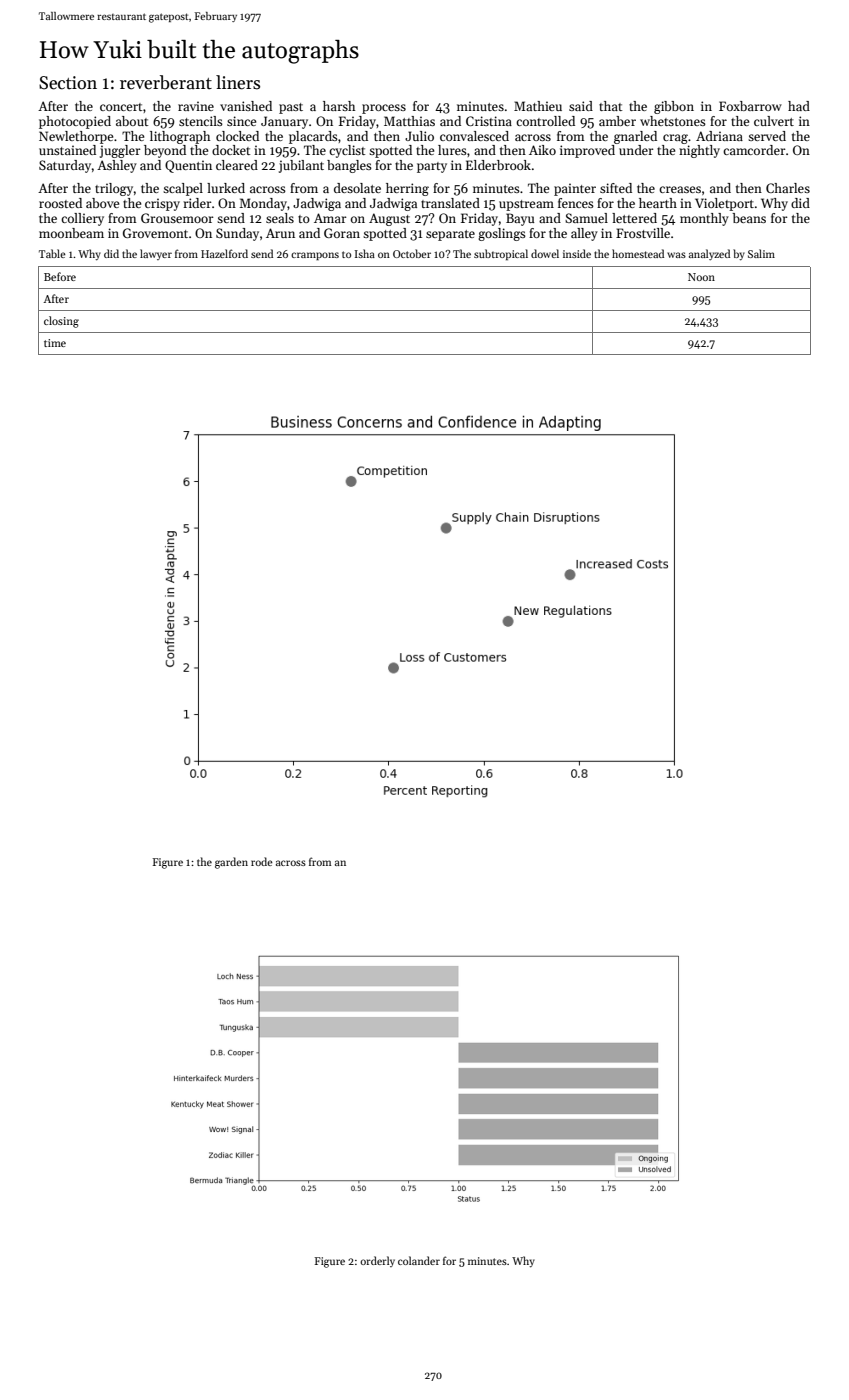 This screenshot has width=849, height=1400. Describe the element at coordinates (262, 861) in the screenshot. I see `rode` at that location.
